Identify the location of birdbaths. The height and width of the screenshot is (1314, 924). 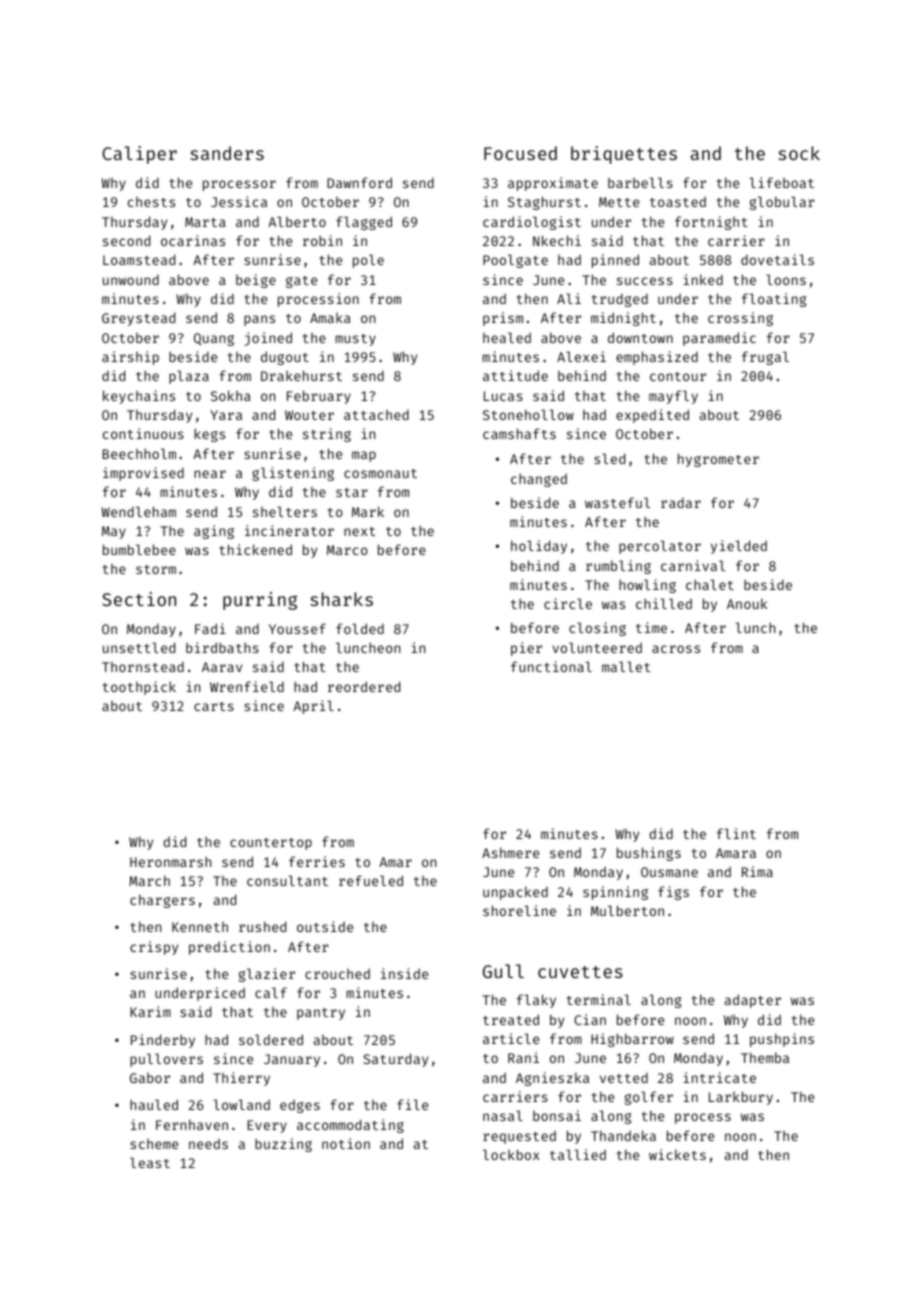
(222, 647).
